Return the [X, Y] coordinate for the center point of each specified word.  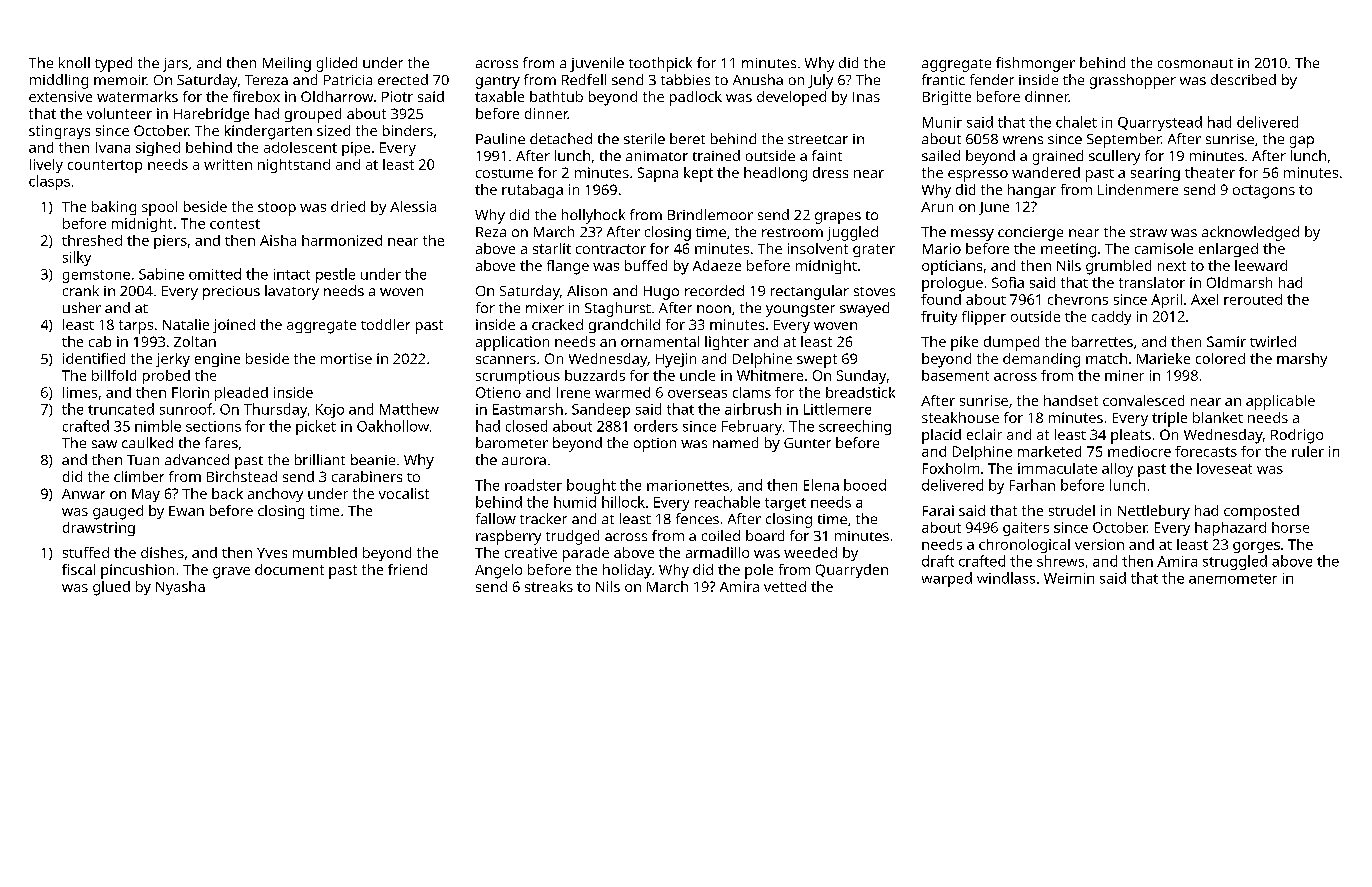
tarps [136, 327]
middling [59, 81]
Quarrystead [1160, 123]
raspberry [508, 537]
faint [827, 155]
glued [111, 588]
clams [752, 392]
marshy [1302, 360]
